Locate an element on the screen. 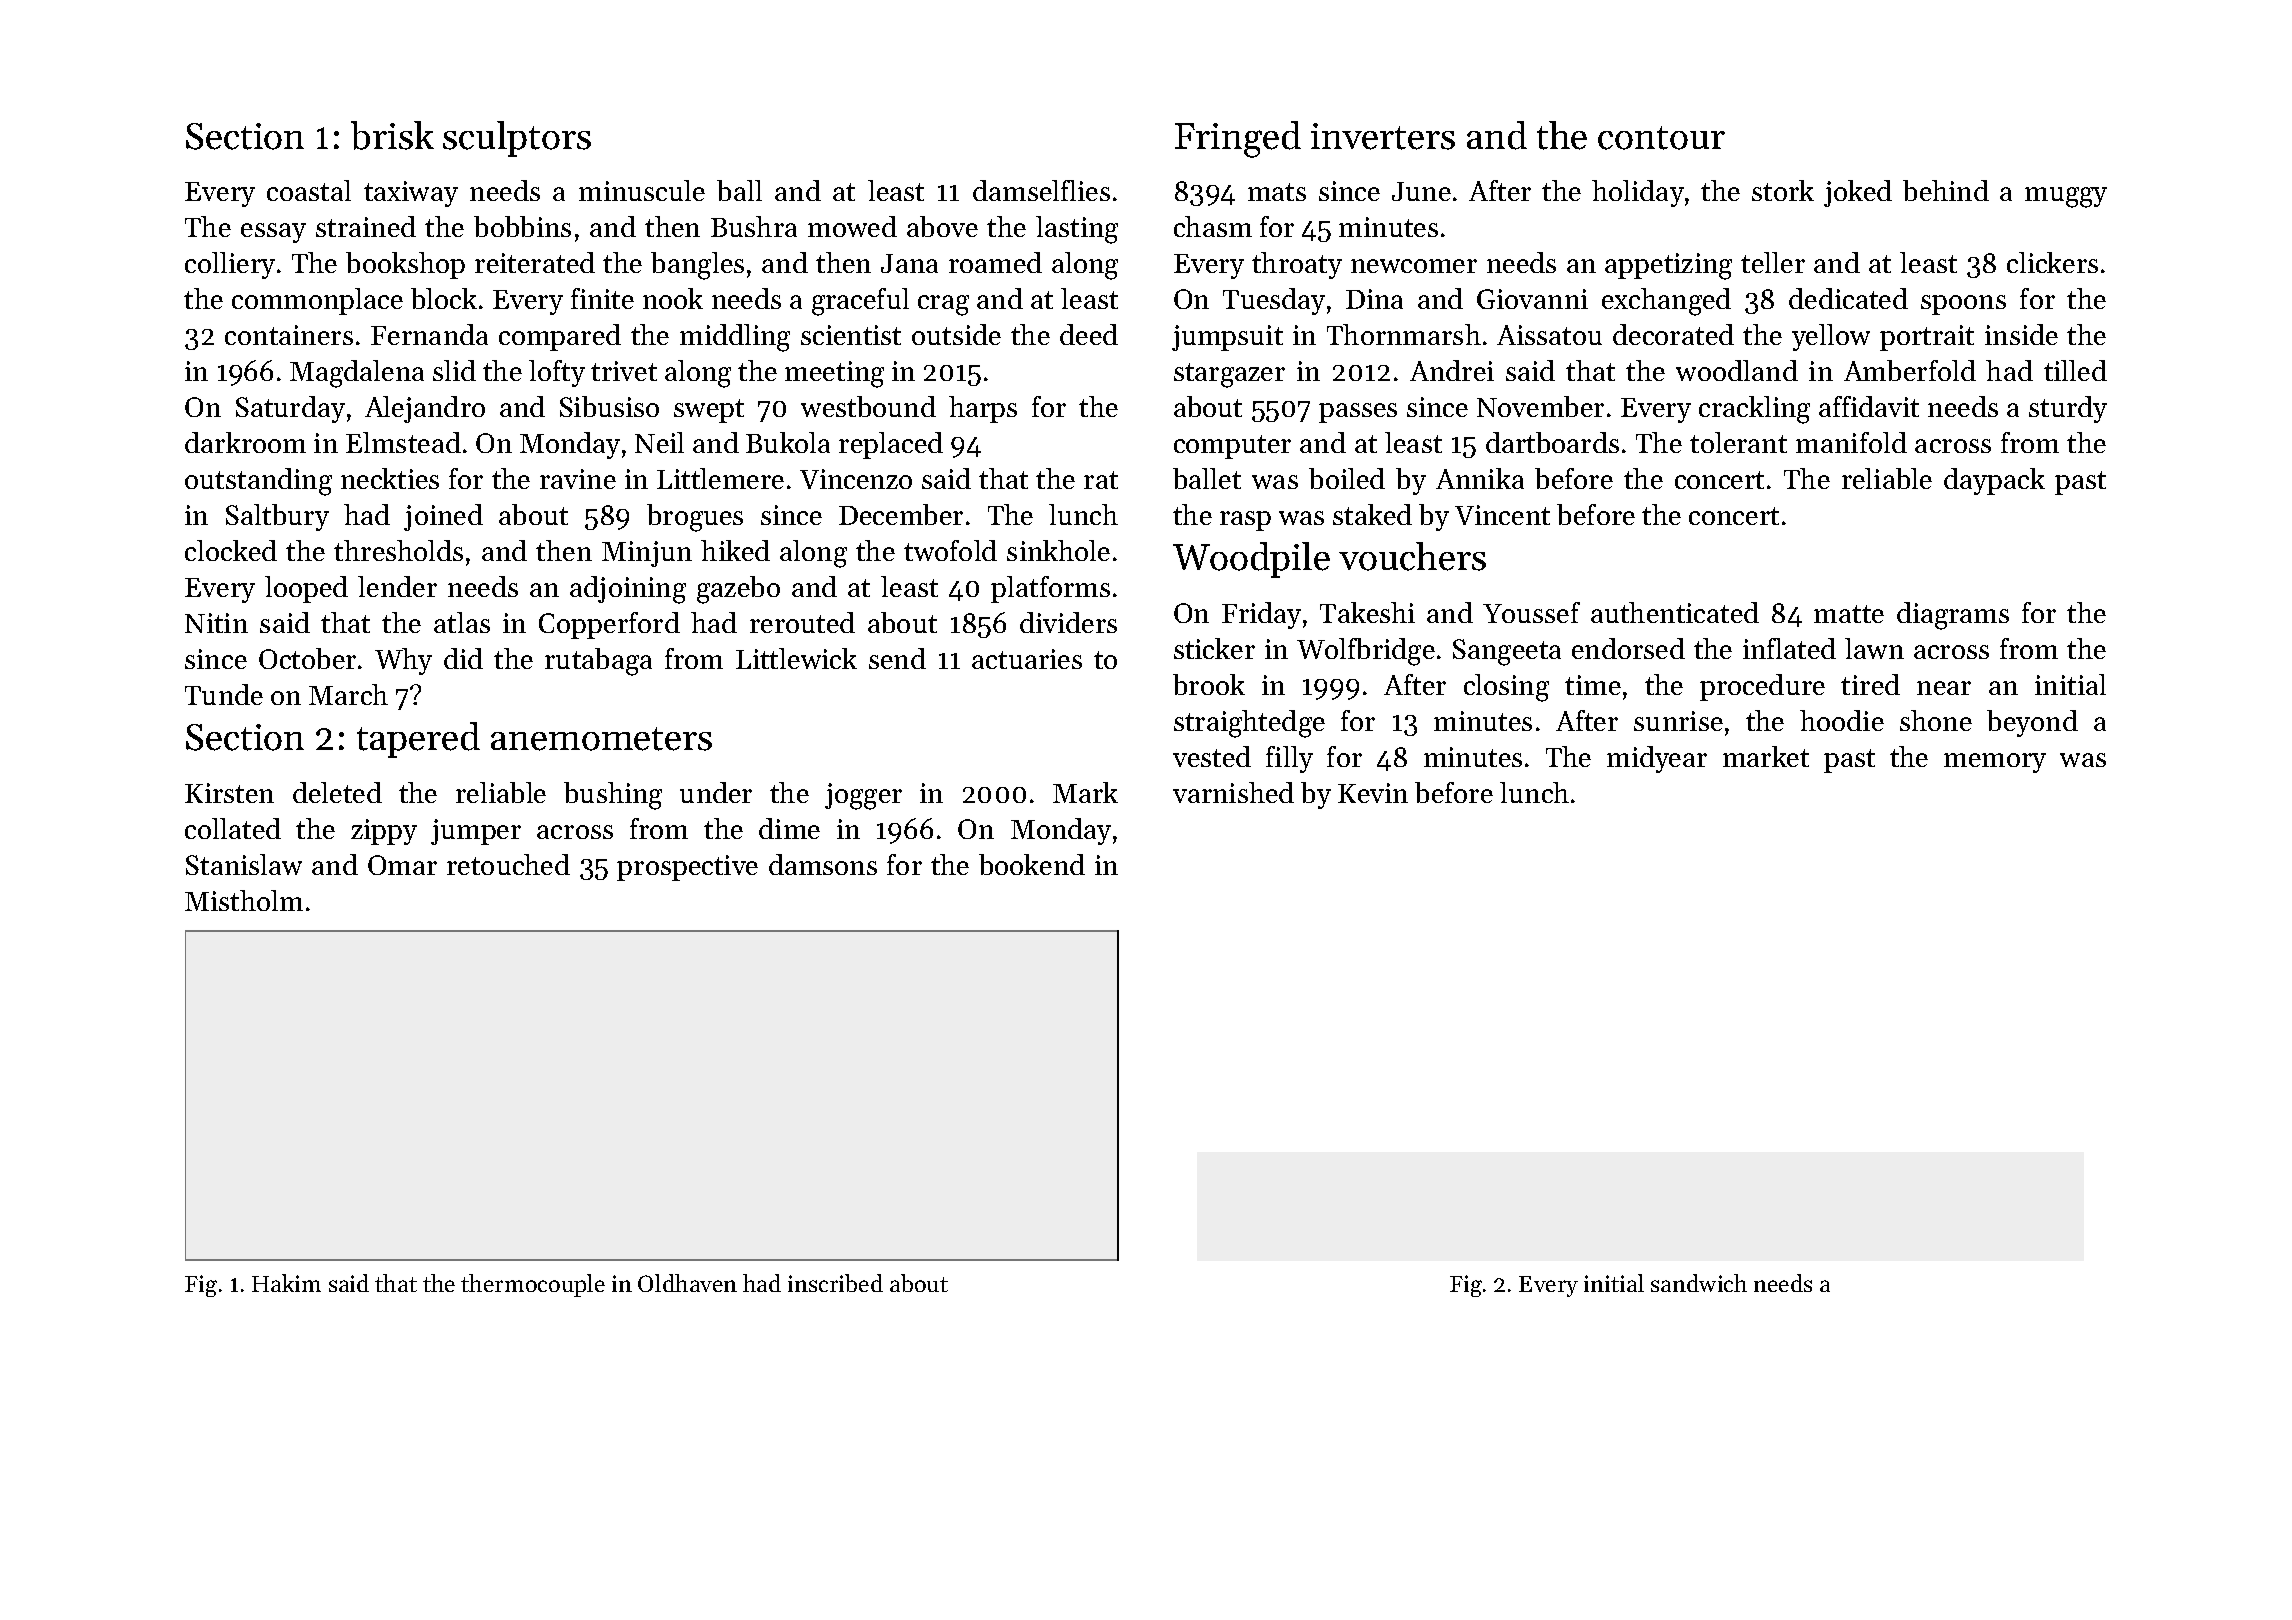 Image resolution: width=2292 pixels, height=1620 pixels. contour is located at coordinates (1661, 138).
